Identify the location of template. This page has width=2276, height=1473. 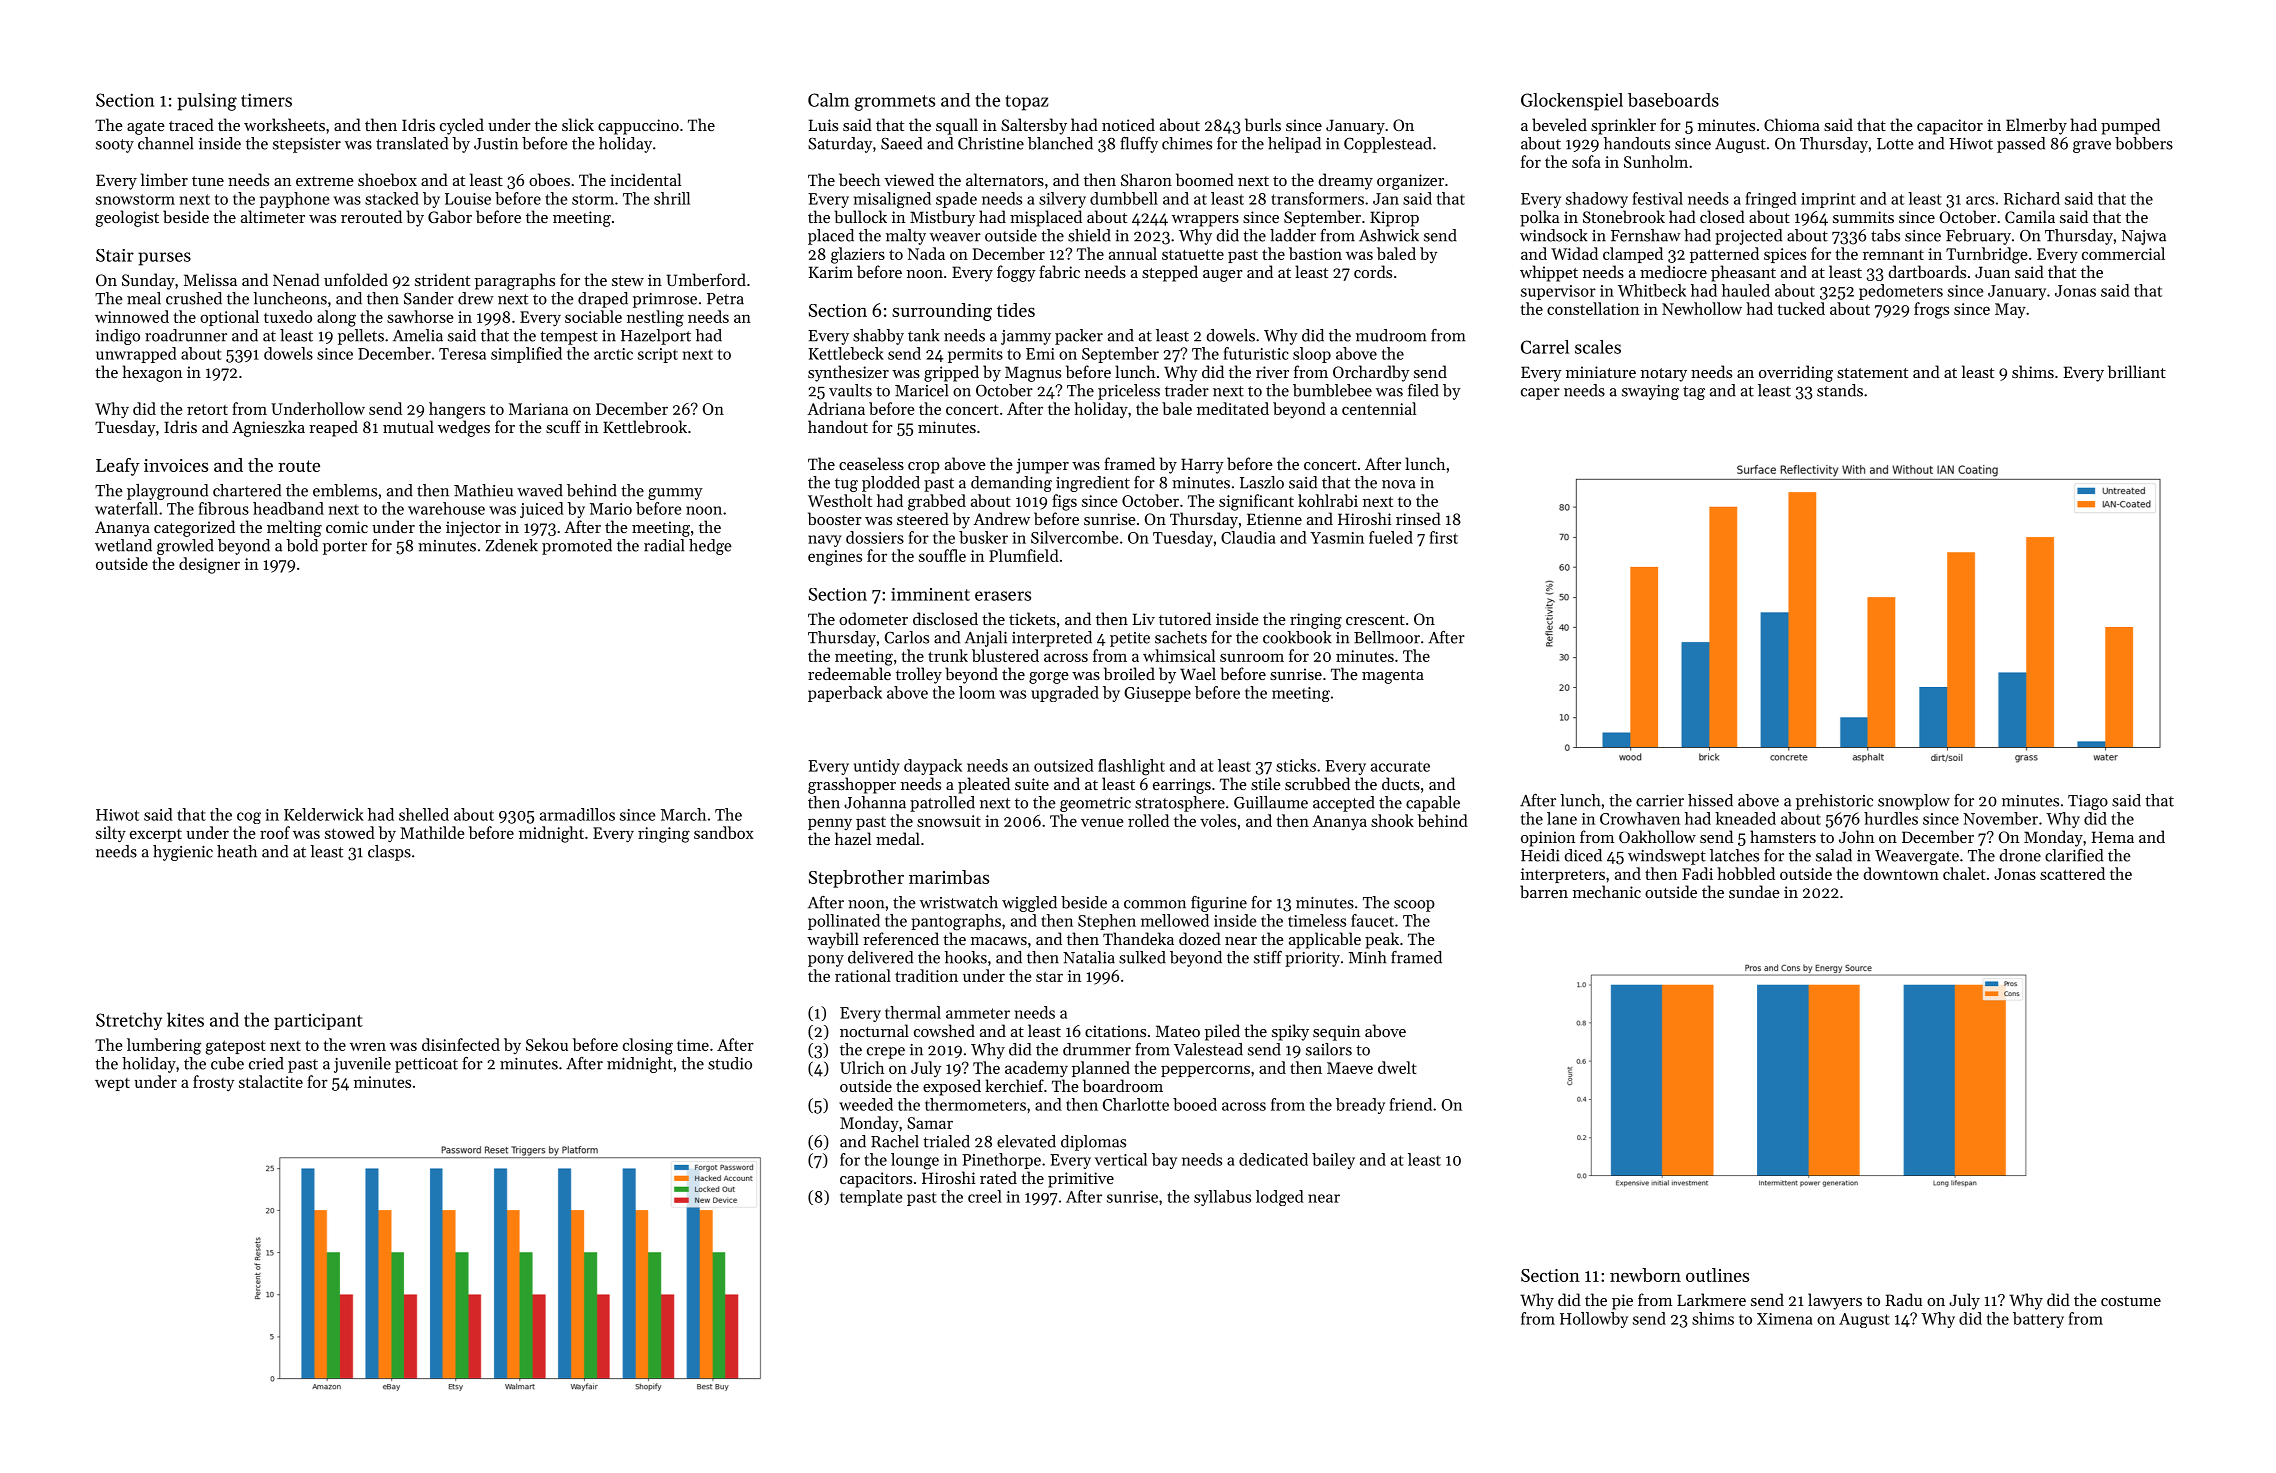
(871, 1198).
